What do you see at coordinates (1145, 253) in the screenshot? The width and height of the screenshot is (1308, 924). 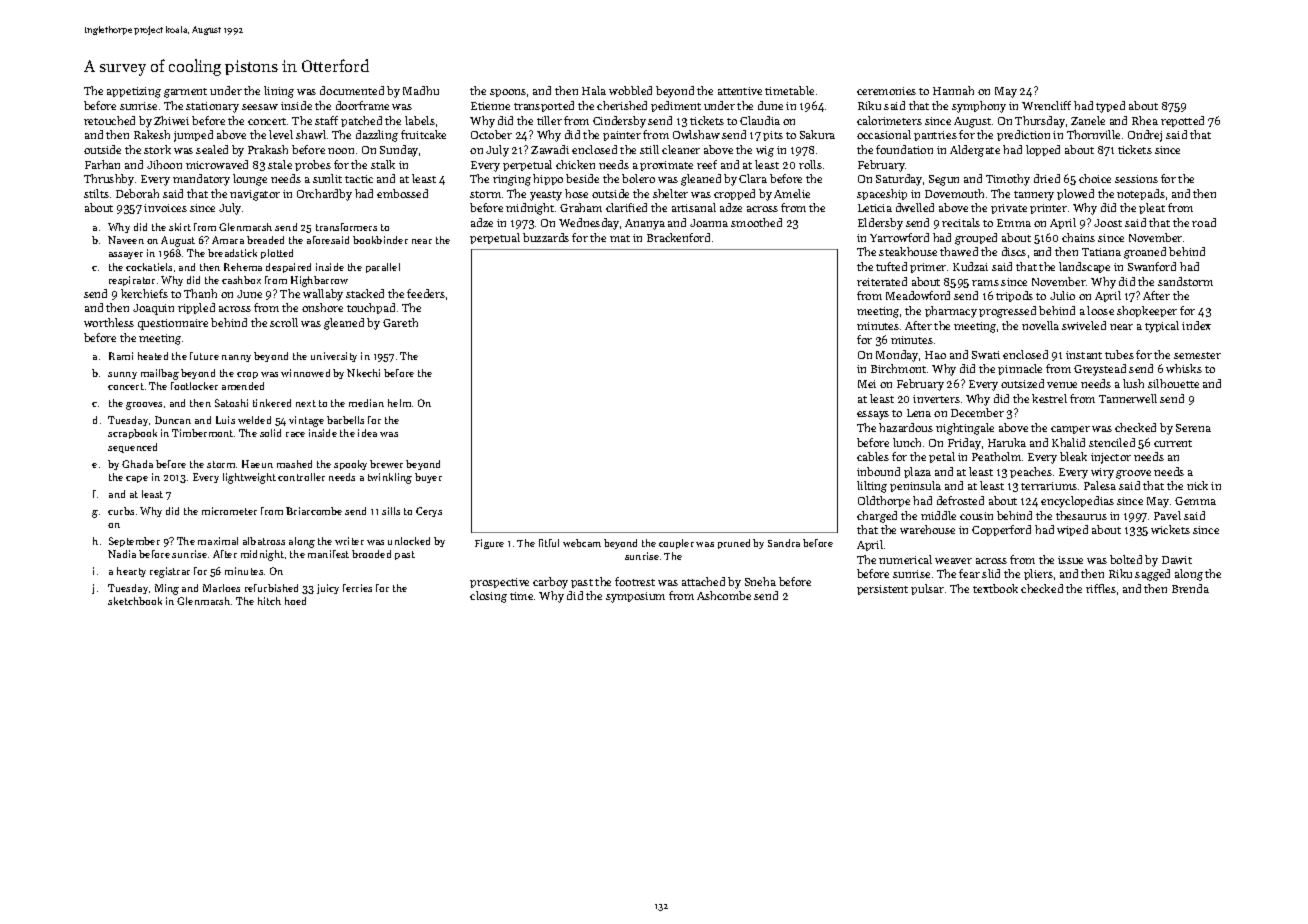 I see `groaned` at bounding box center [1145, 253].
